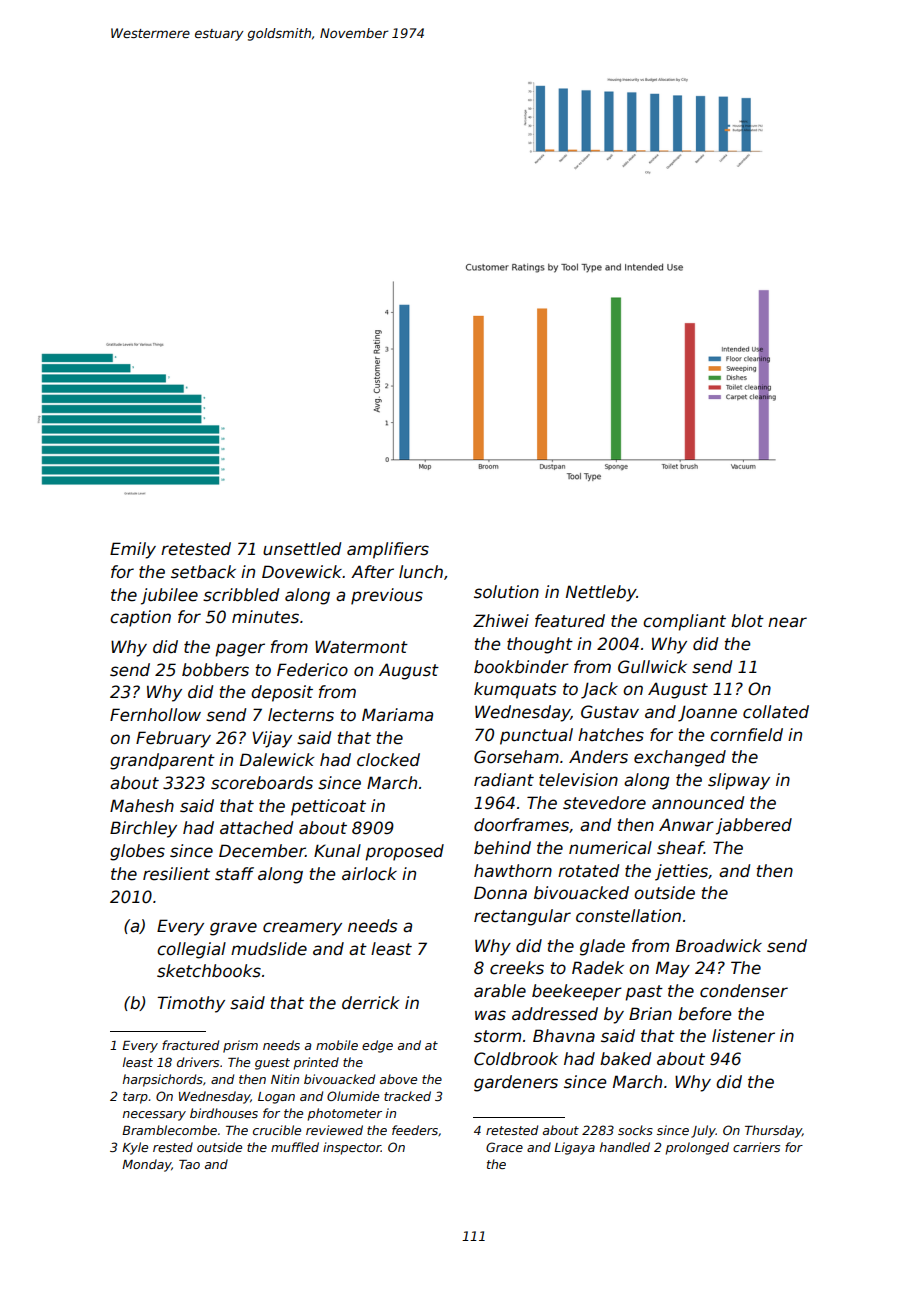 The width and height of the screenshot is (924, 1314). I want to click on previous, so click(387, 596).
